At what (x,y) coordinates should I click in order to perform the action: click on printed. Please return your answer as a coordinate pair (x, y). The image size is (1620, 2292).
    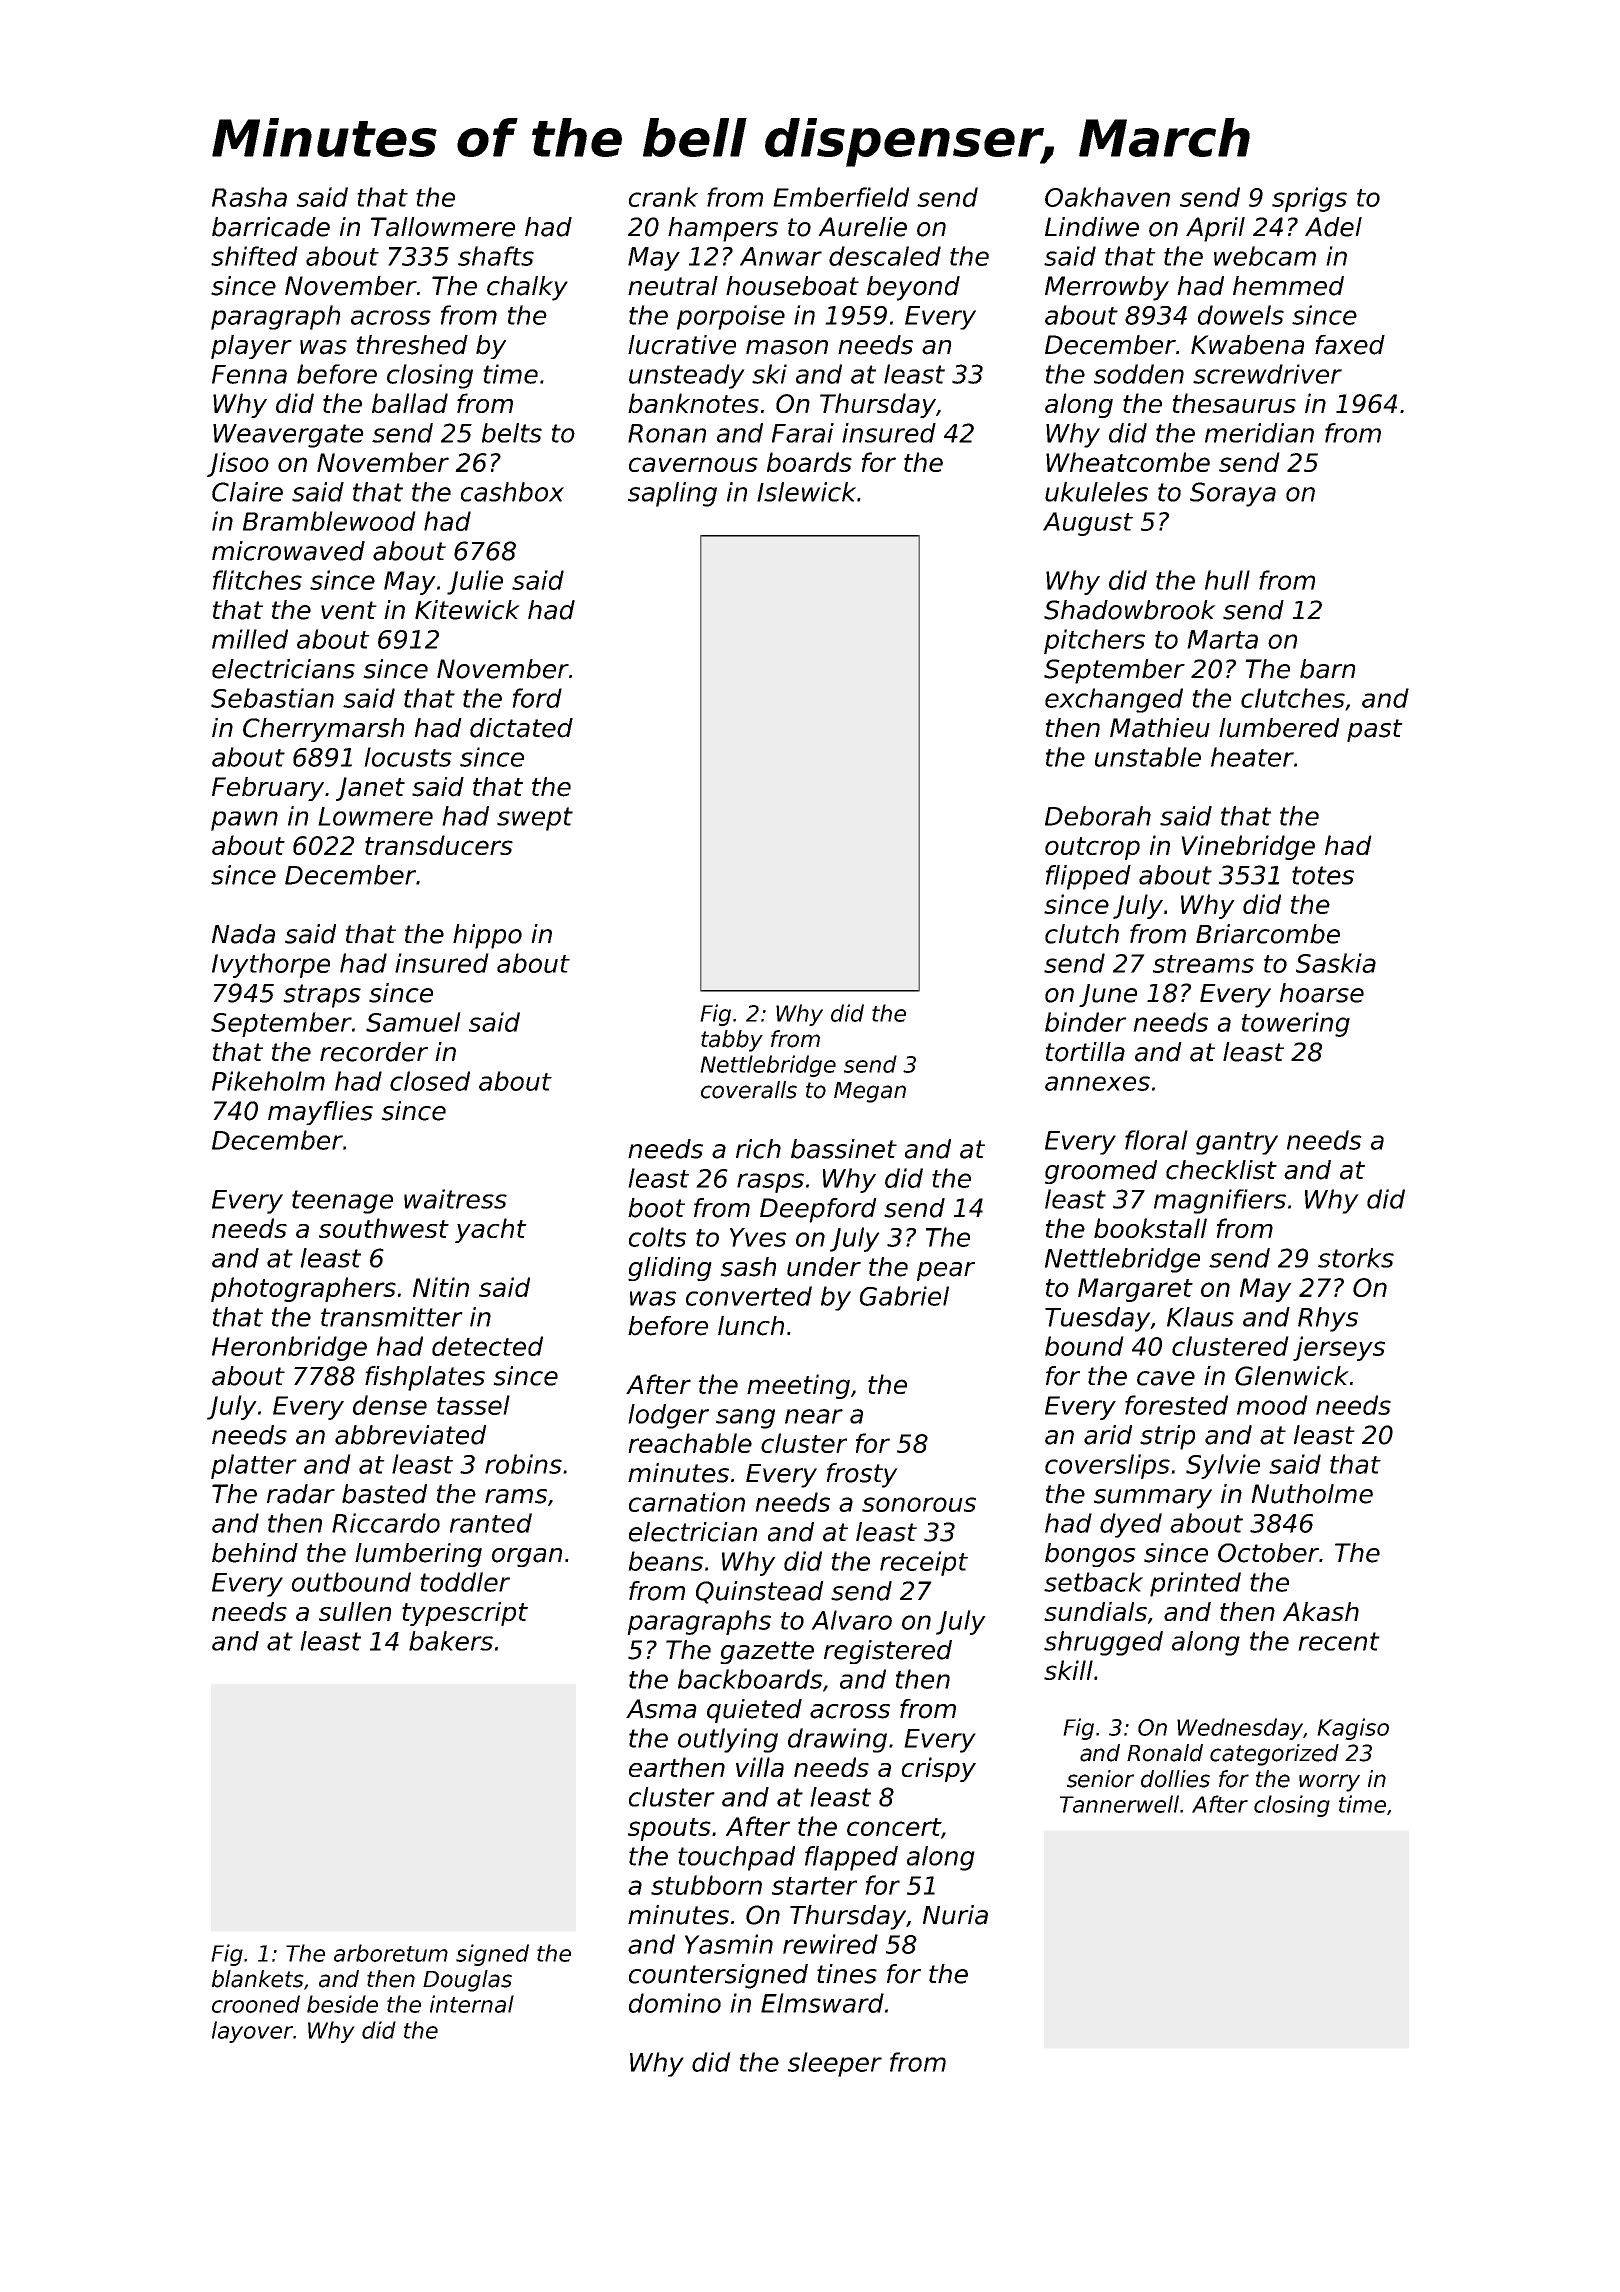
    Looking at the image, I should click on (1195, 1584).
